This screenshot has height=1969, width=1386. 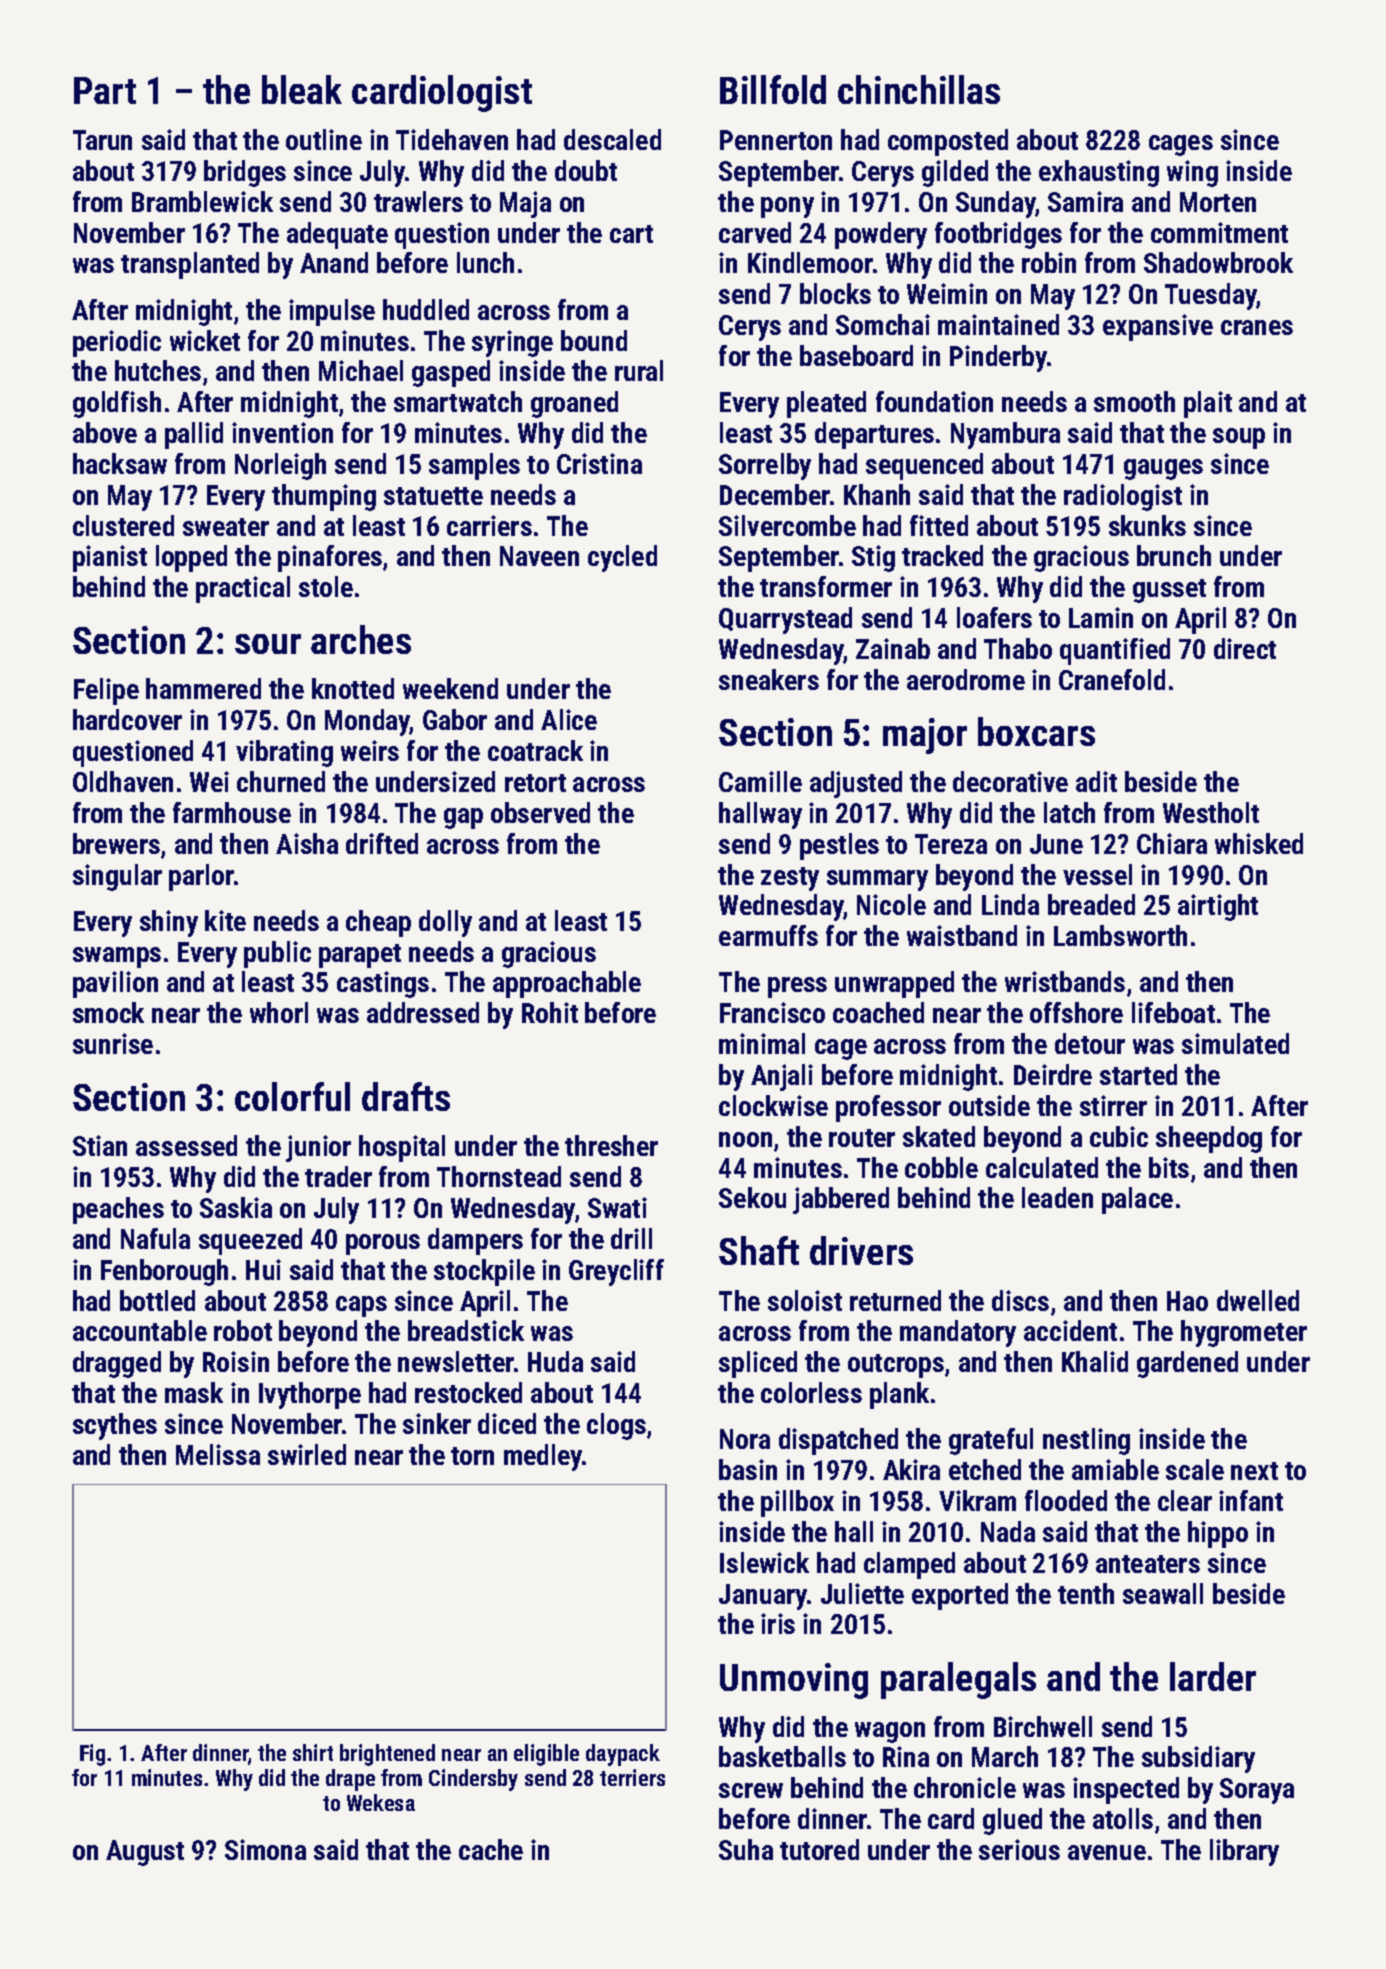 I want to click on Billfold, so click(x=773, y=89).
